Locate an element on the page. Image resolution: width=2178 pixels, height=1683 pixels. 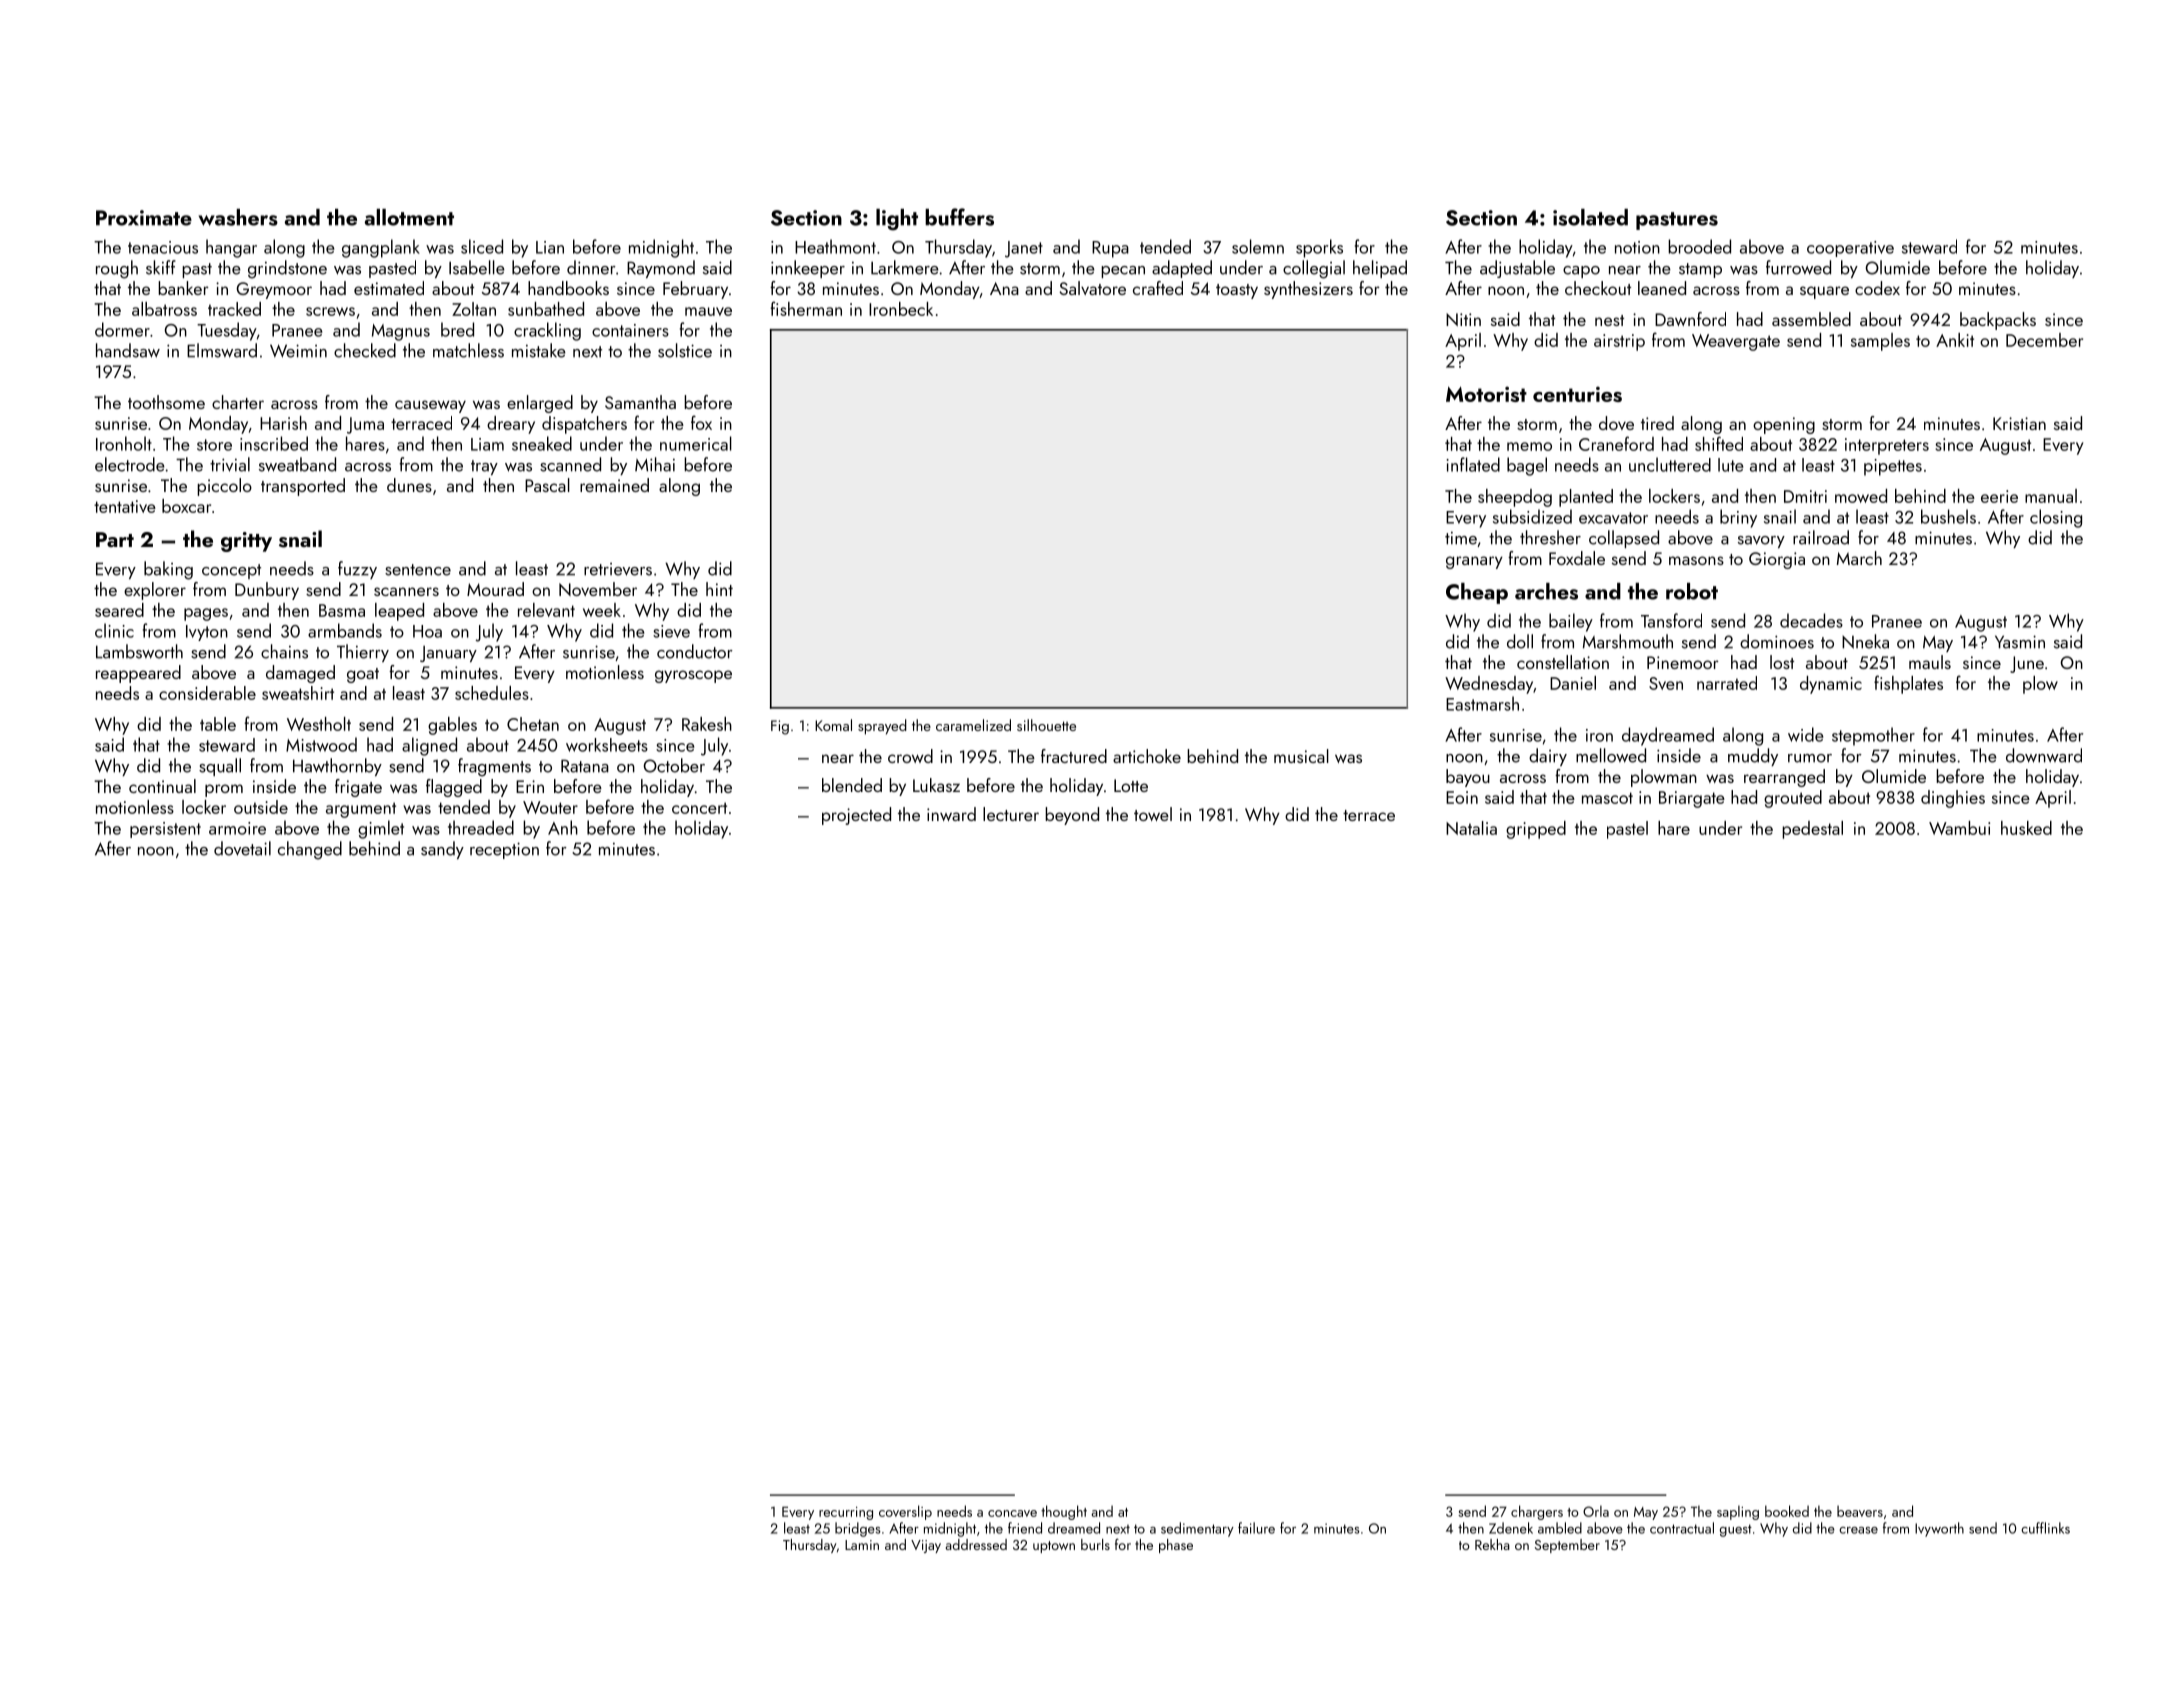
Lamin is located at coordinates (862, 1545).
